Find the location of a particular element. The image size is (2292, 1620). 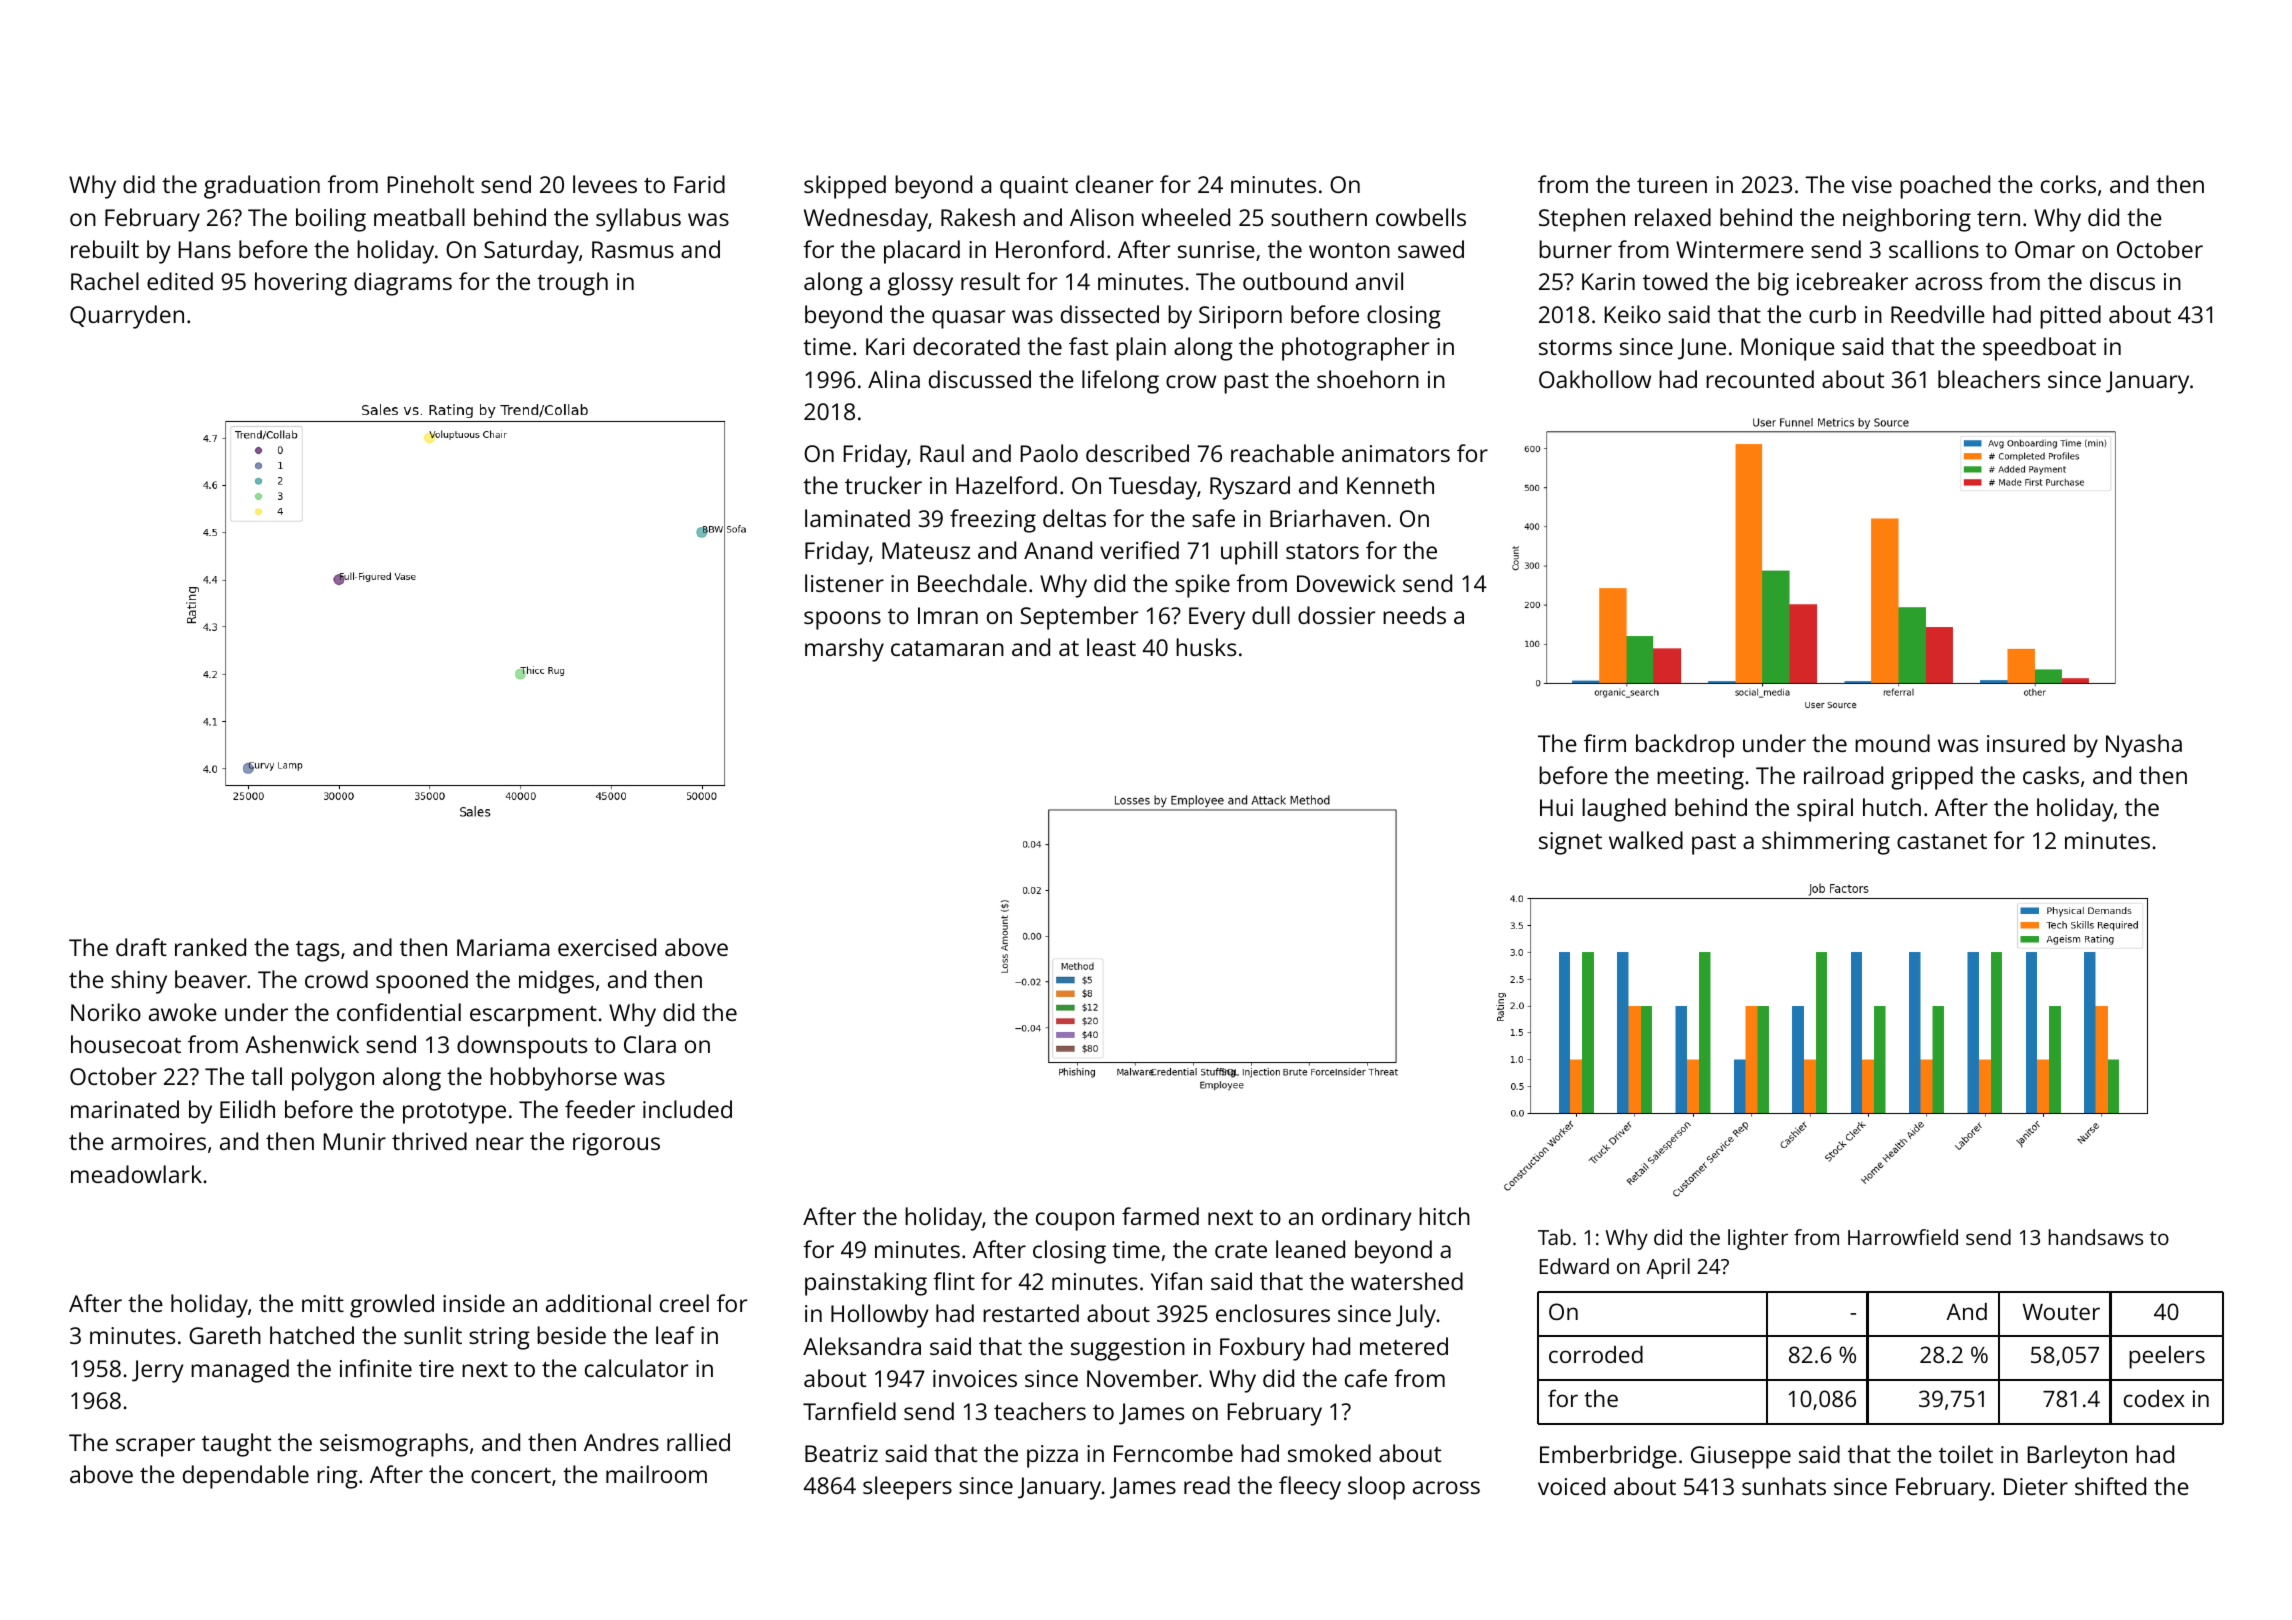

sleepers is located at coordinates (907, 1488).
